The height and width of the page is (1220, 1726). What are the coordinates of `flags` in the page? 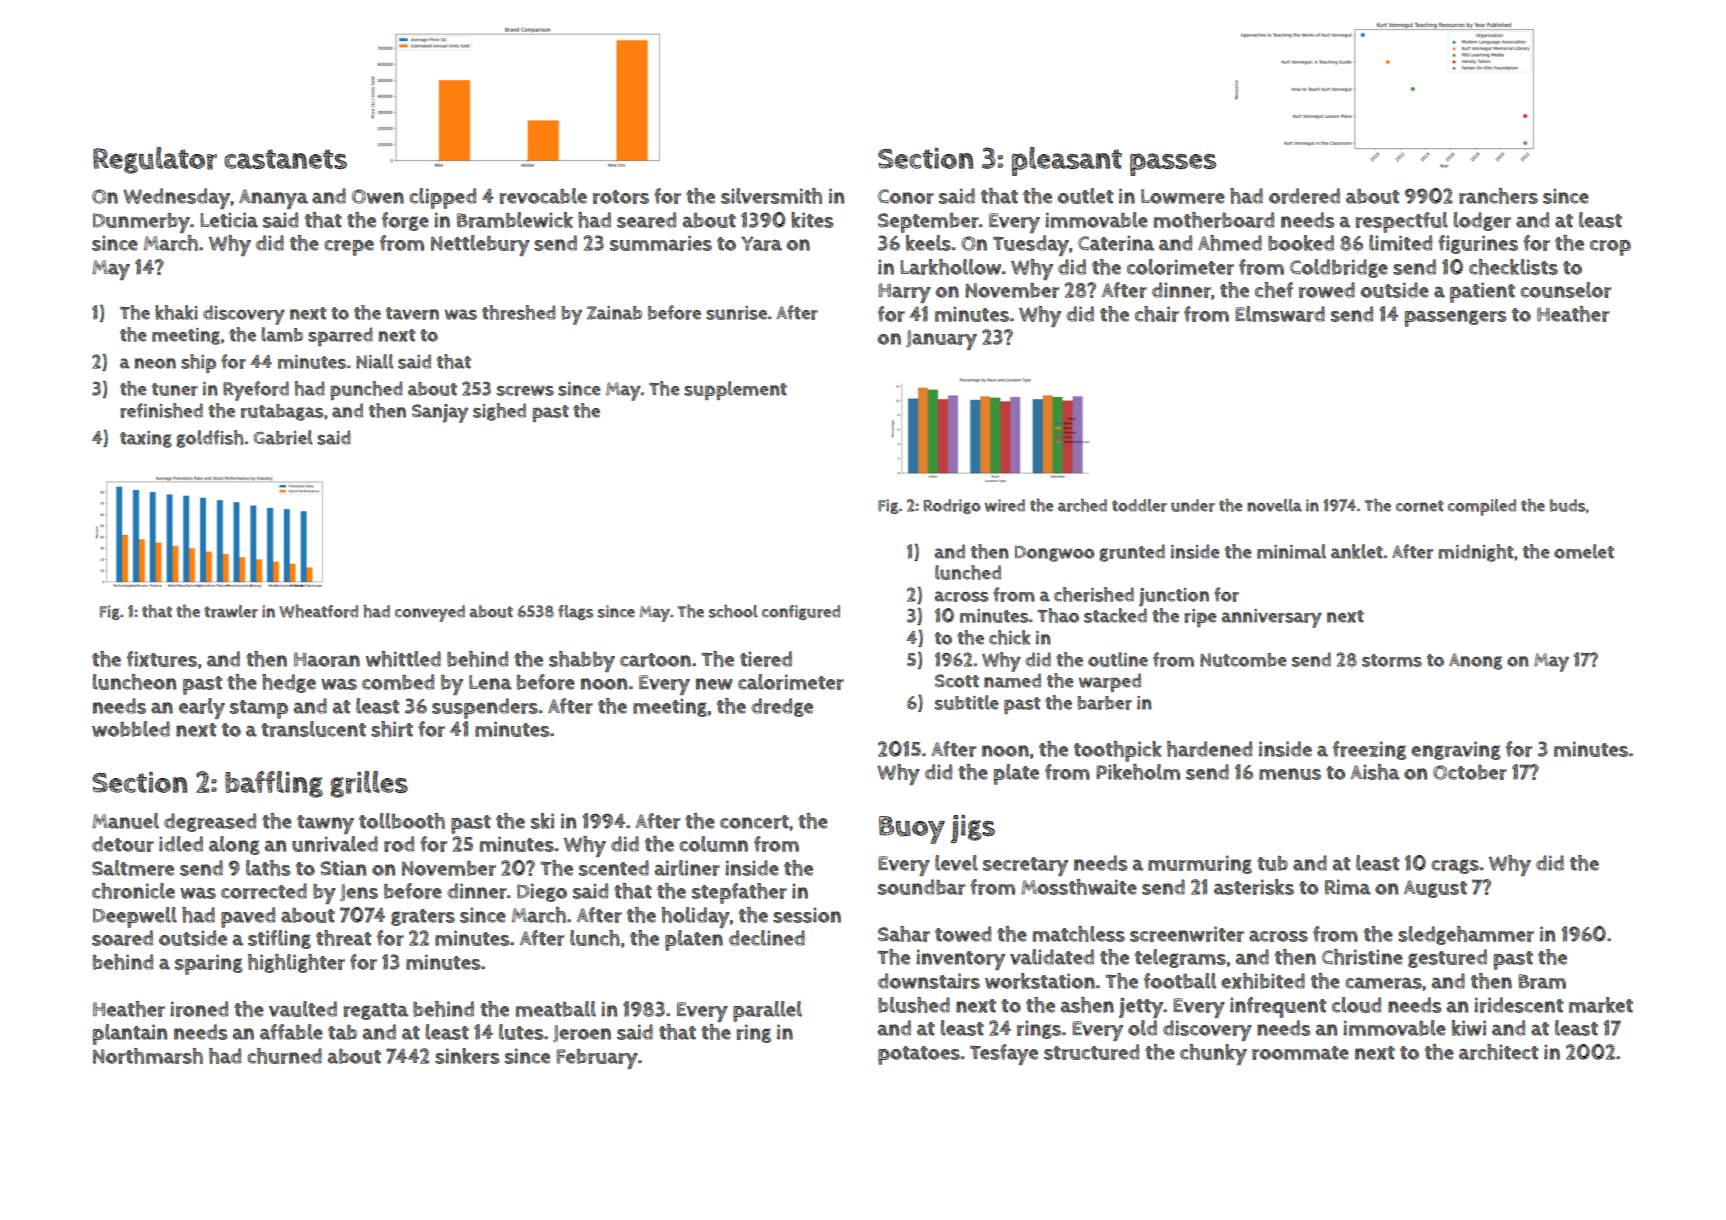 It's located at (575, 612).
